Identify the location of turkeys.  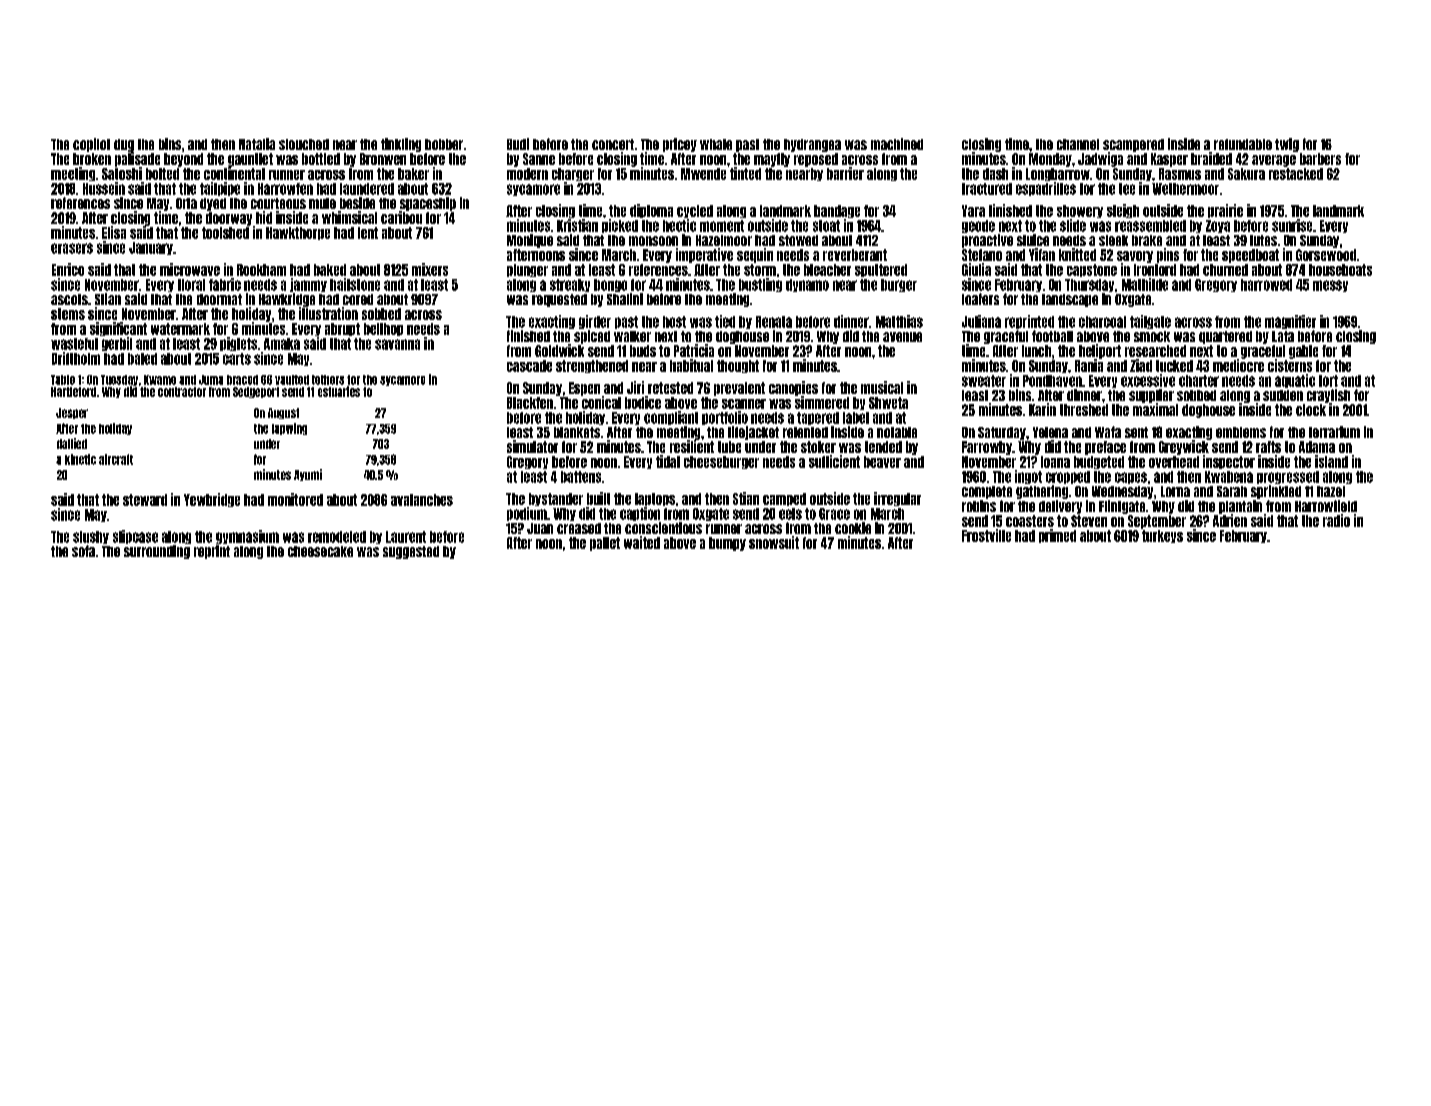
(1162, 536).
